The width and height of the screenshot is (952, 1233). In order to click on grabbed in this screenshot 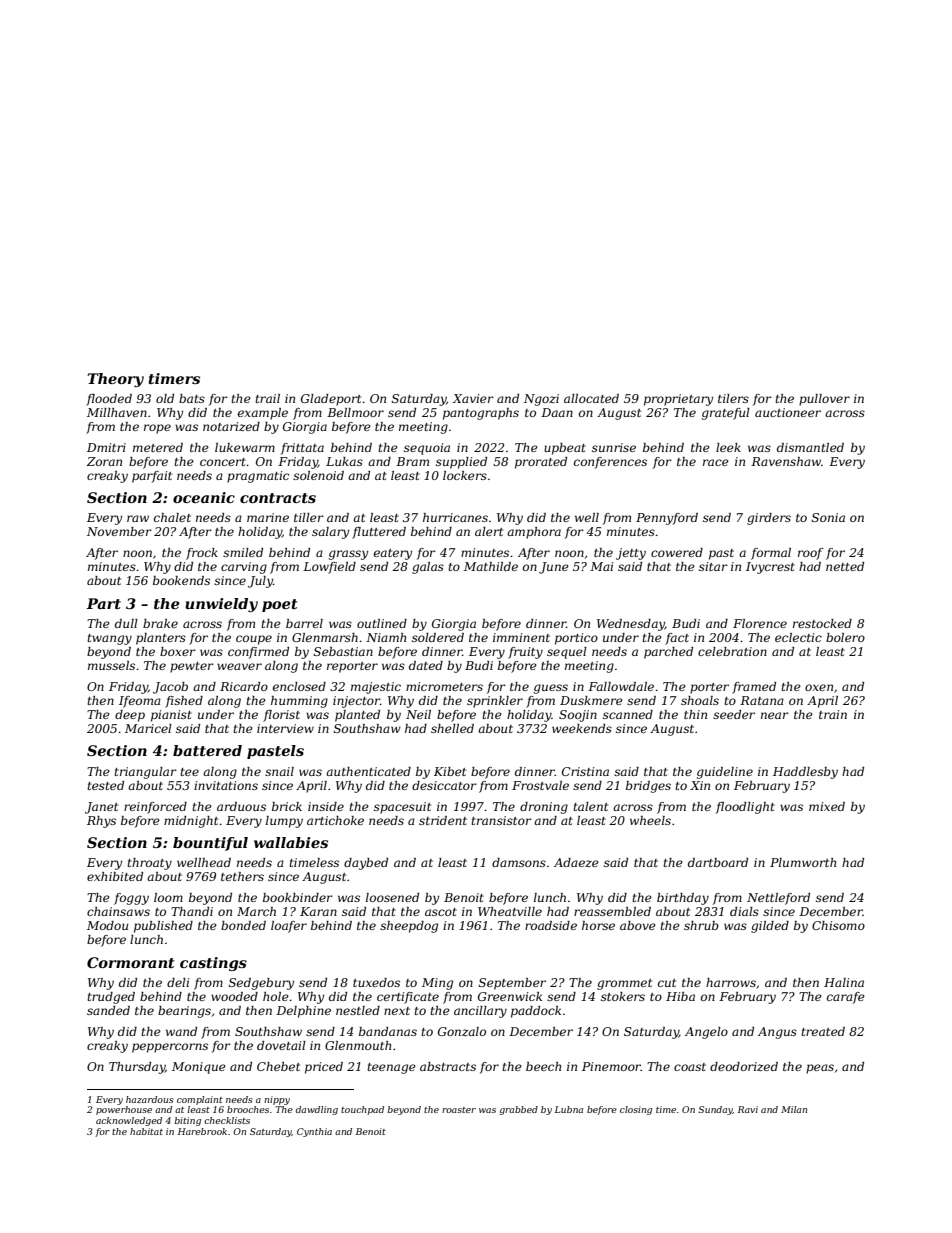, I will do `click(518, 1110)`.
